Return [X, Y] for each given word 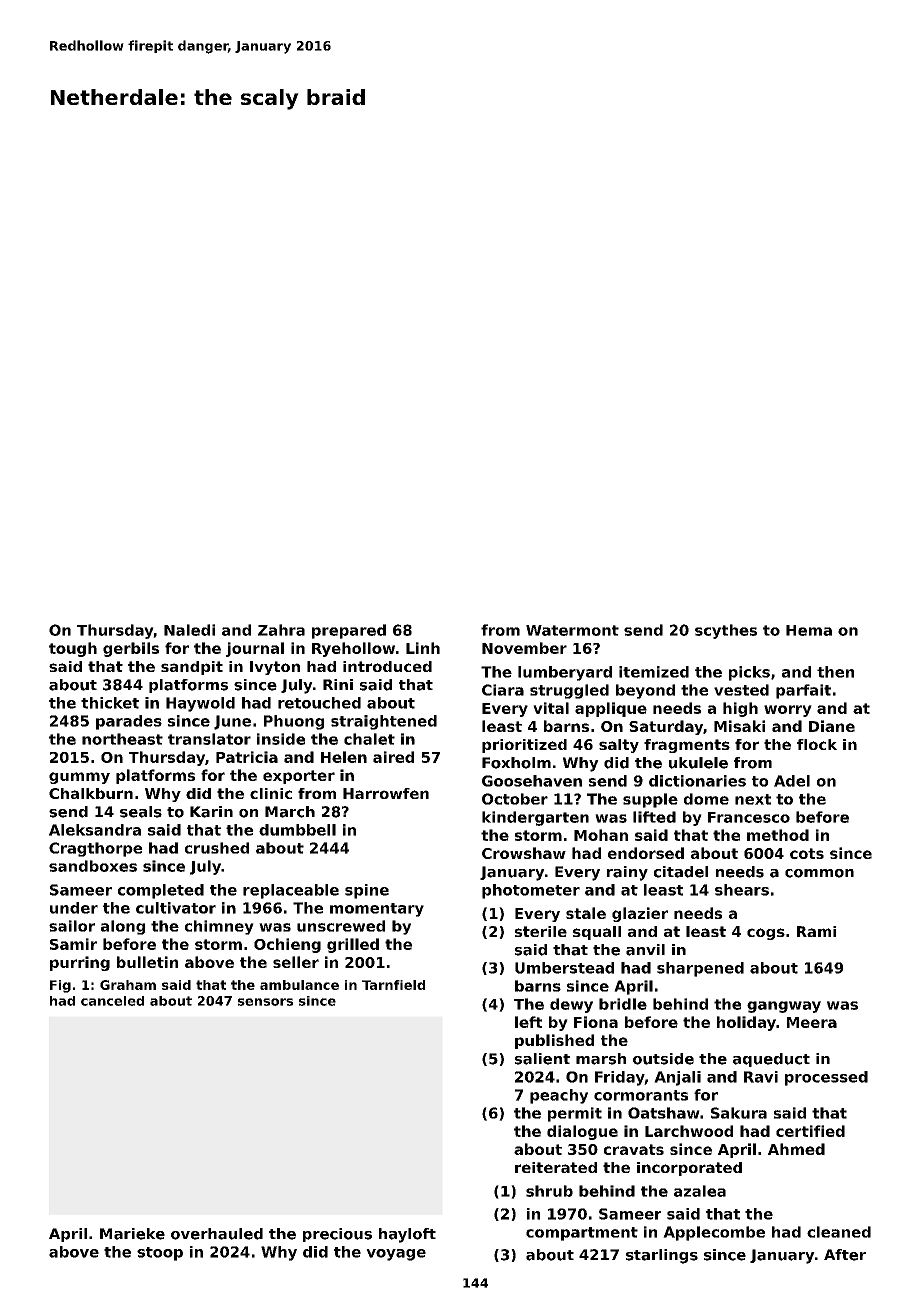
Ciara [503, 690]
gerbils [131, 649]
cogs [766, 934]
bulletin [147, 962]
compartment [582, 1234]
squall [597, 933]
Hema [809, 630]
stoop [160, 1254]
